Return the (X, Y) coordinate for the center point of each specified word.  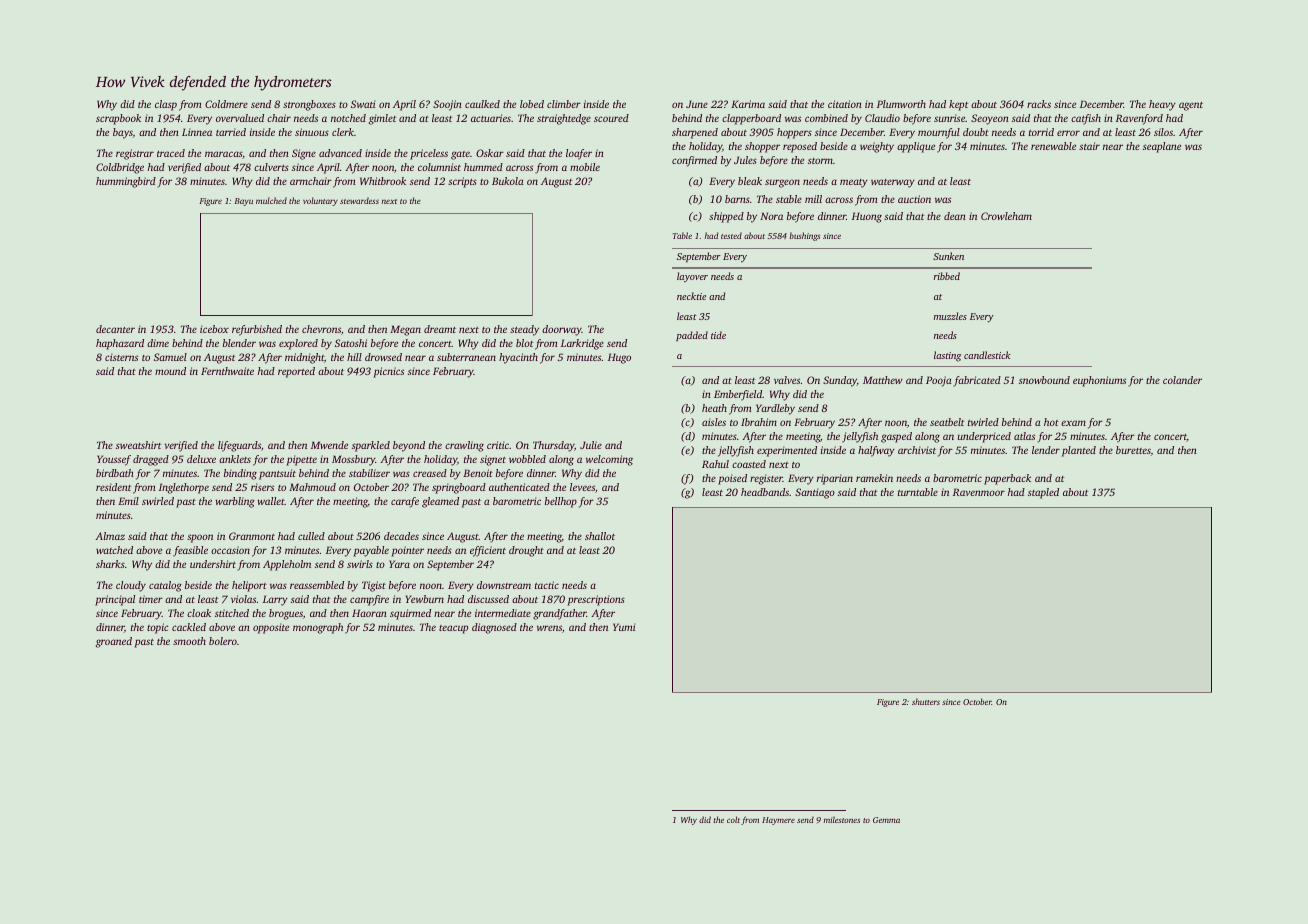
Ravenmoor (979, 492)
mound (170, 371)
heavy (1162, 105)
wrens (549, 628)
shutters (926, 701)
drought (526, 551)
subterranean (466, 357)
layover (692, 277)
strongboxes (309, 105)
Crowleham (1006, 216)
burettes (1133, 450)
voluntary (320, 201)
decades (401, 536)
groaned (114, 642)
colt (733, 819)
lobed (532, 104)
